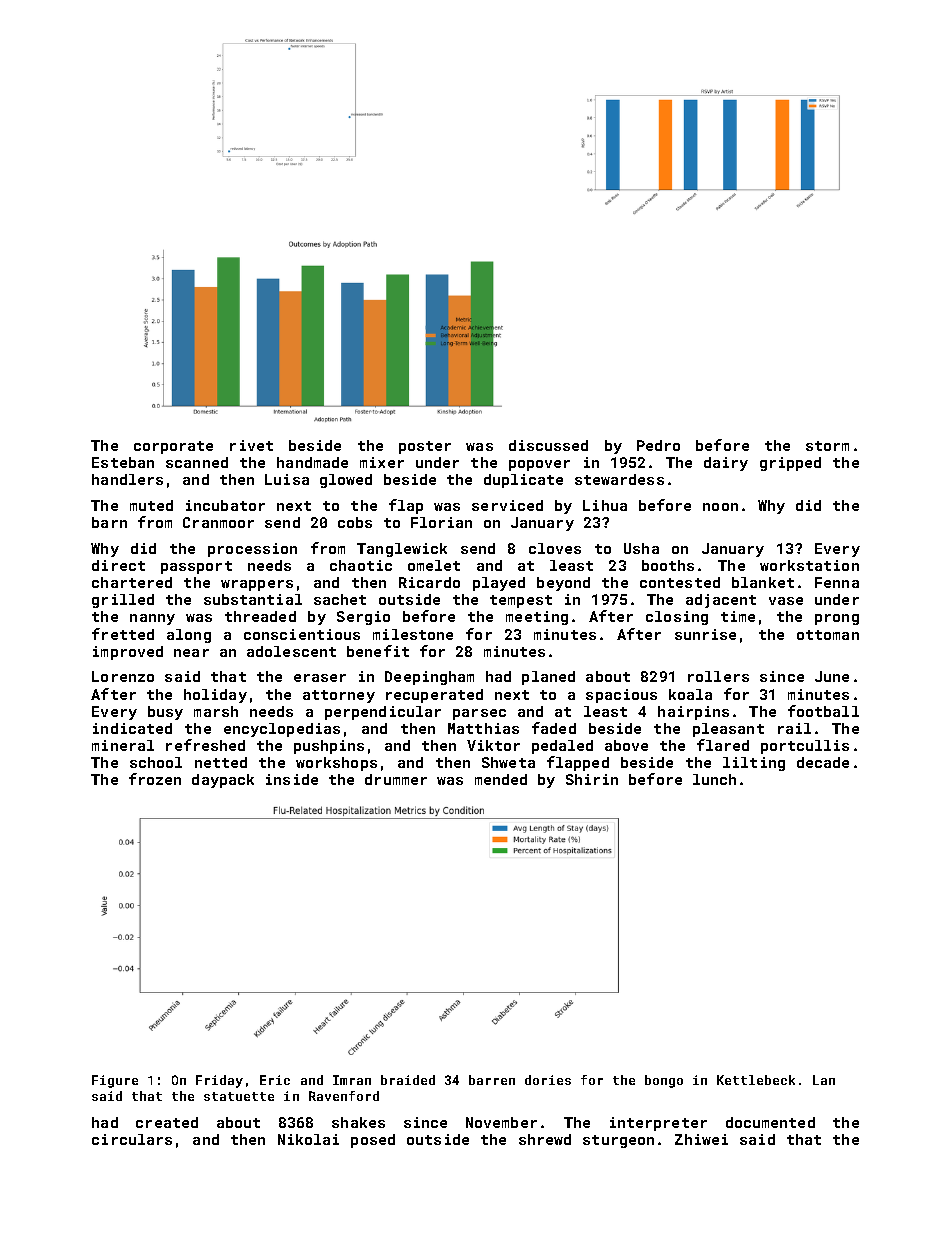 The image size is (952, 1233). I want to click on Nikolai, so click(308, 1139).
